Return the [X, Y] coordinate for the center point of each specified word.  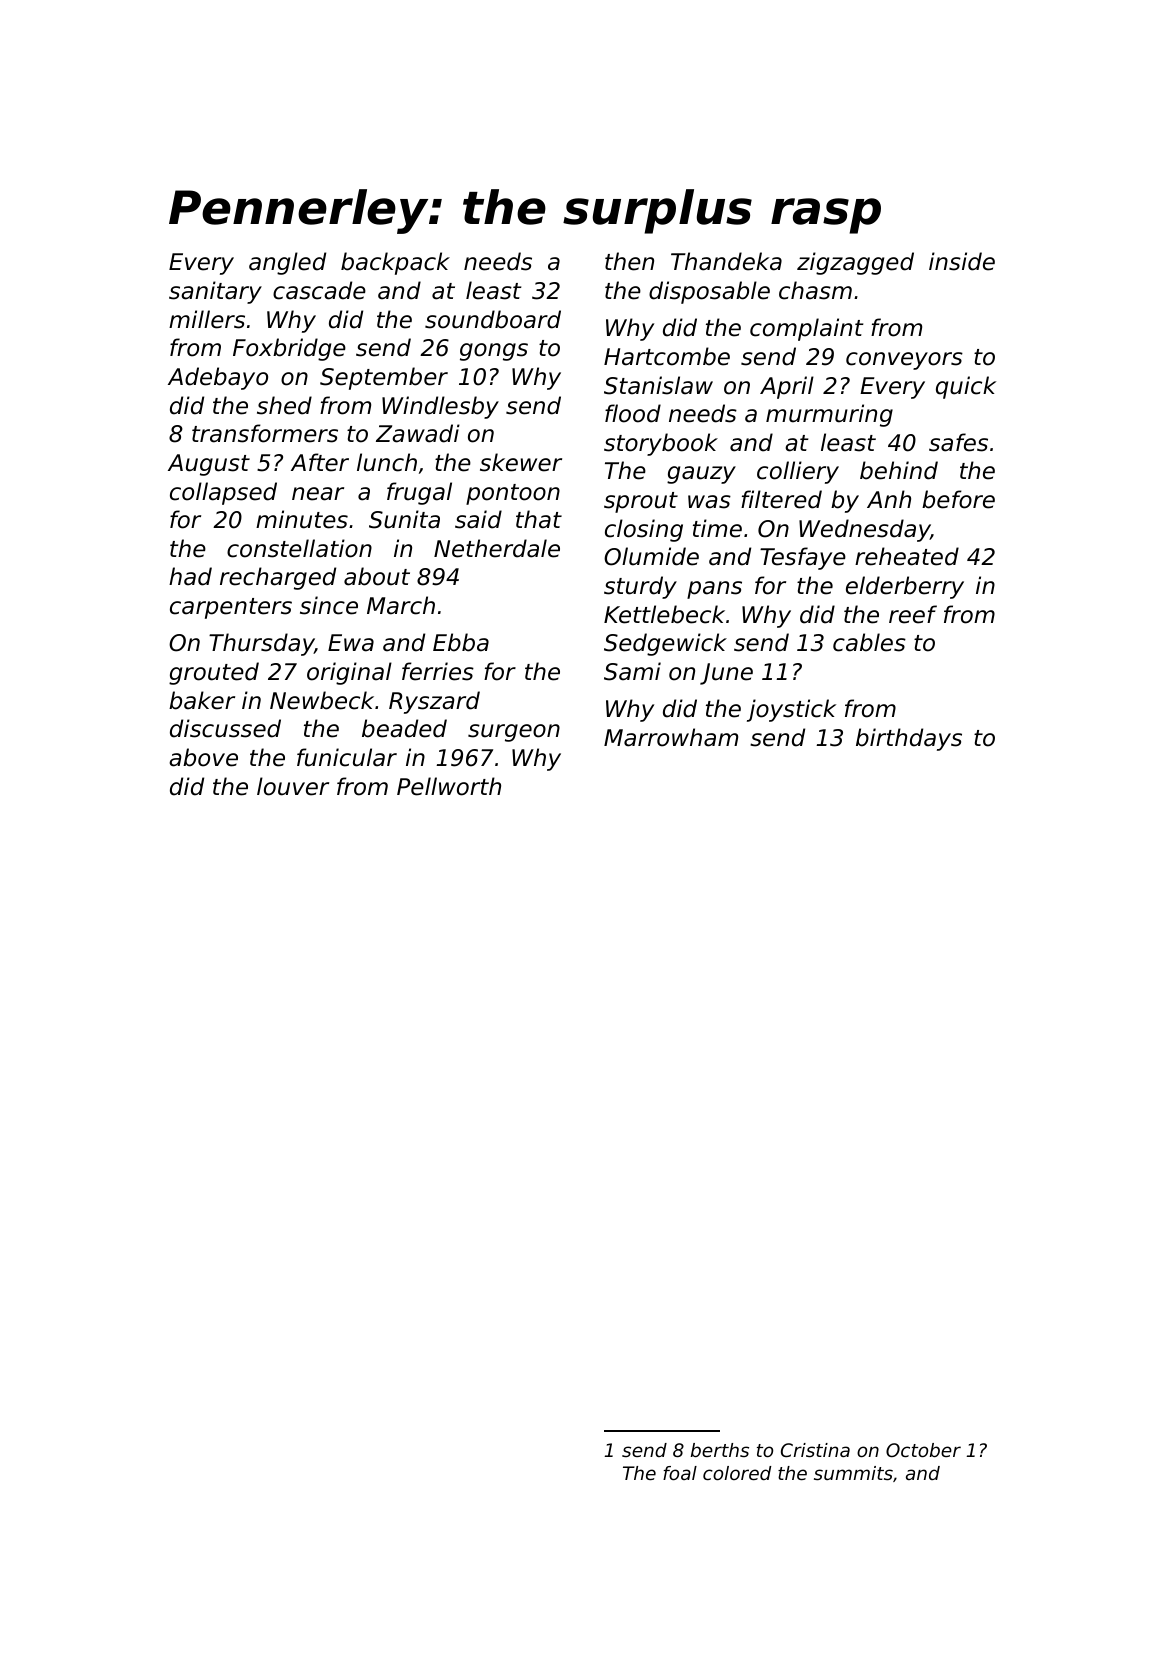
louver [293, 786]
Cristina [815, 1450]
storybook [661, 444]
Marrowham [671, 737]
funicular [347, 757]
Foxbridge [289, 349]
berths [720, 1450]
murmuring [829, 415]
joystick [791, 710]
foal [680, 1473]
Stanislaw [658, 385]
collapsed [223, 493]
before [958, 499]
